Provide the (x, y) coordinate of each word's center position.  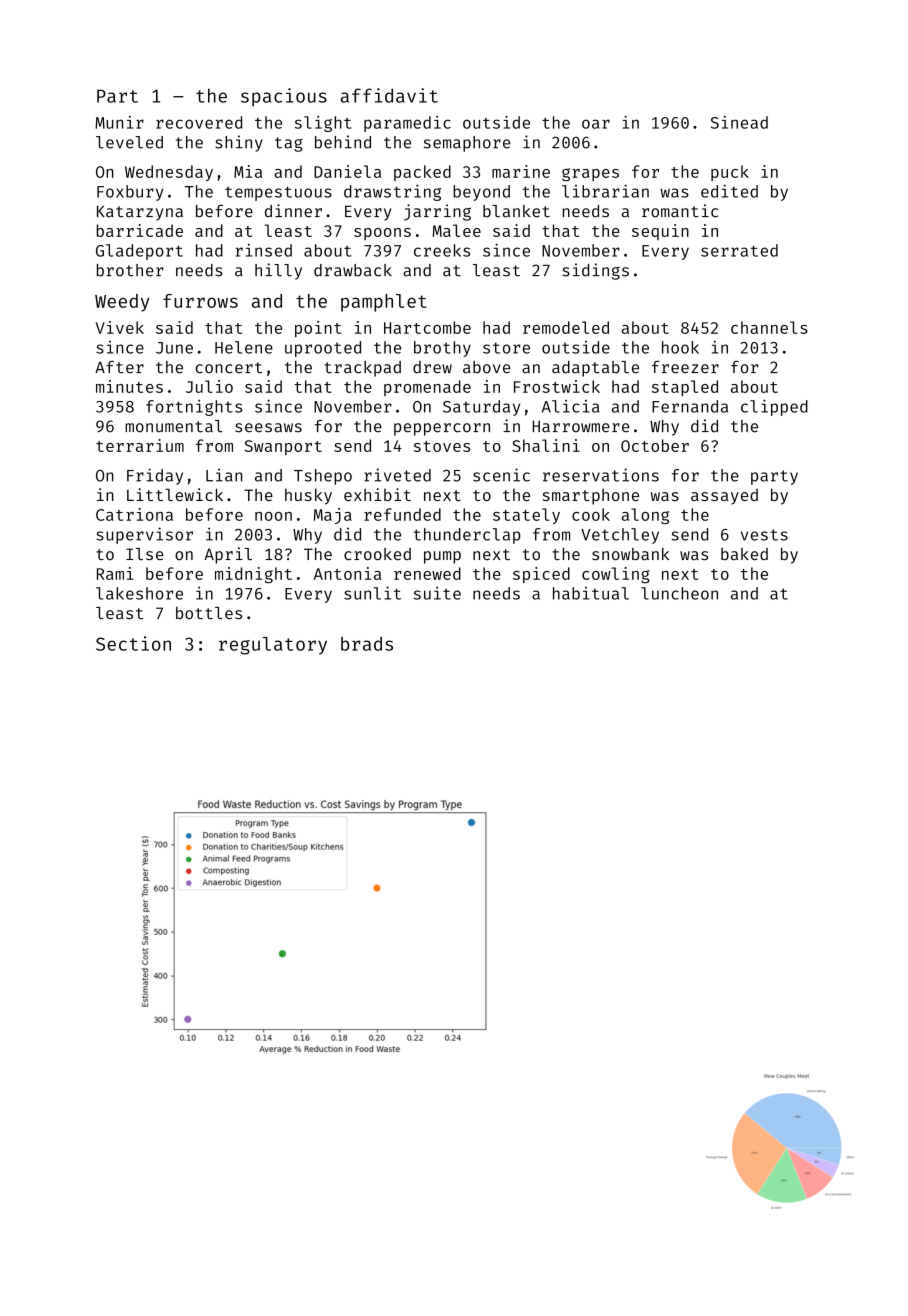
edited (729, 191)
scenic (501, 475)
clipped (774, 407)
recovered (199, 122)
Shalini (546, 445)
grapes (590, 174)
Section (133, 643)
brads (367, 644)
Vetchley (620, 536)
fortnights (194, 407)
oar (596, 124)
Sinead (739, 122)
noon (273, 516)
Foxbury (130, 193)
